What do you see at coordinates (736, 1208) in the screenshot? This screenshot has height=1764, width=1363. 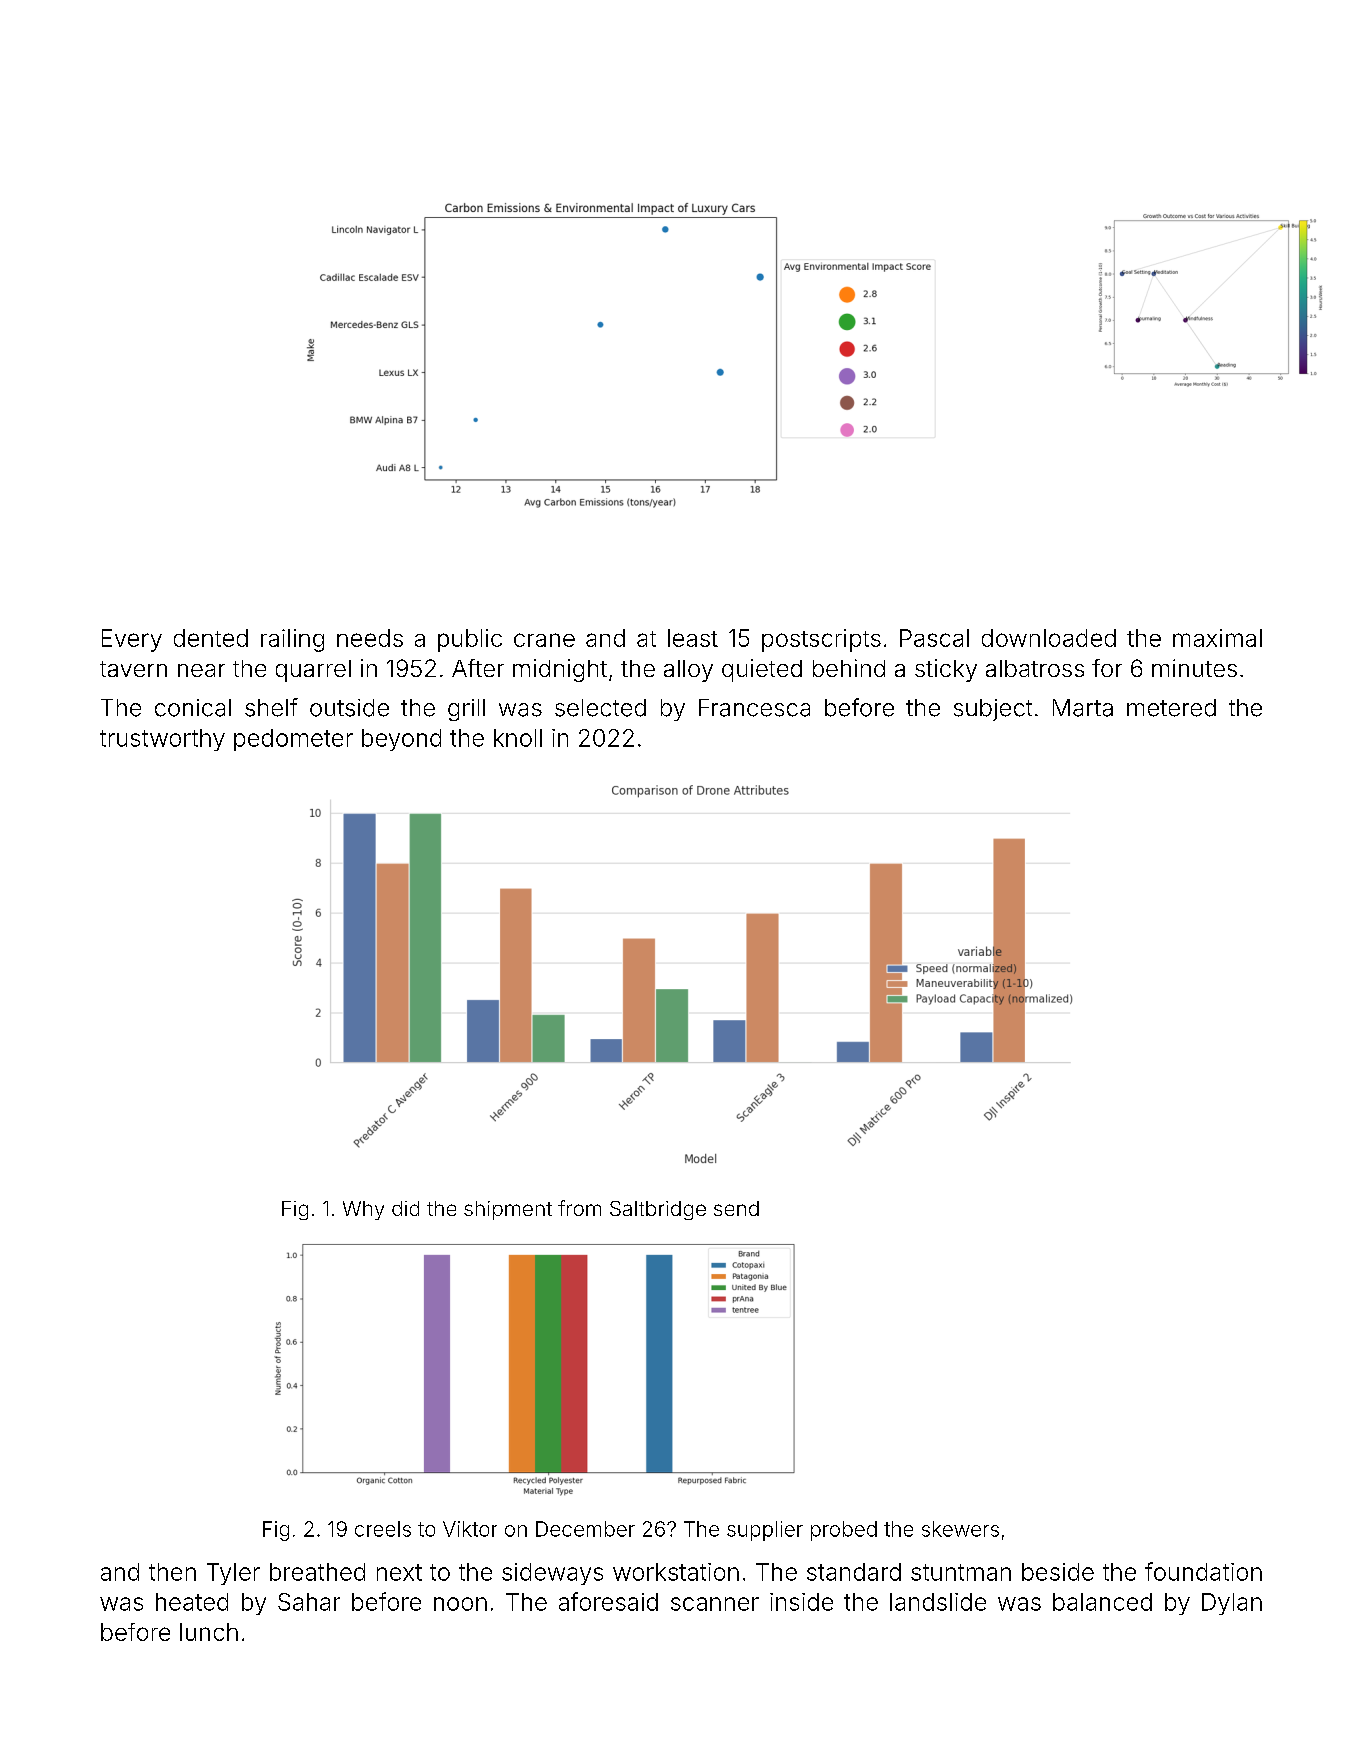 I see `send` at bounding box center [736, 1208].
